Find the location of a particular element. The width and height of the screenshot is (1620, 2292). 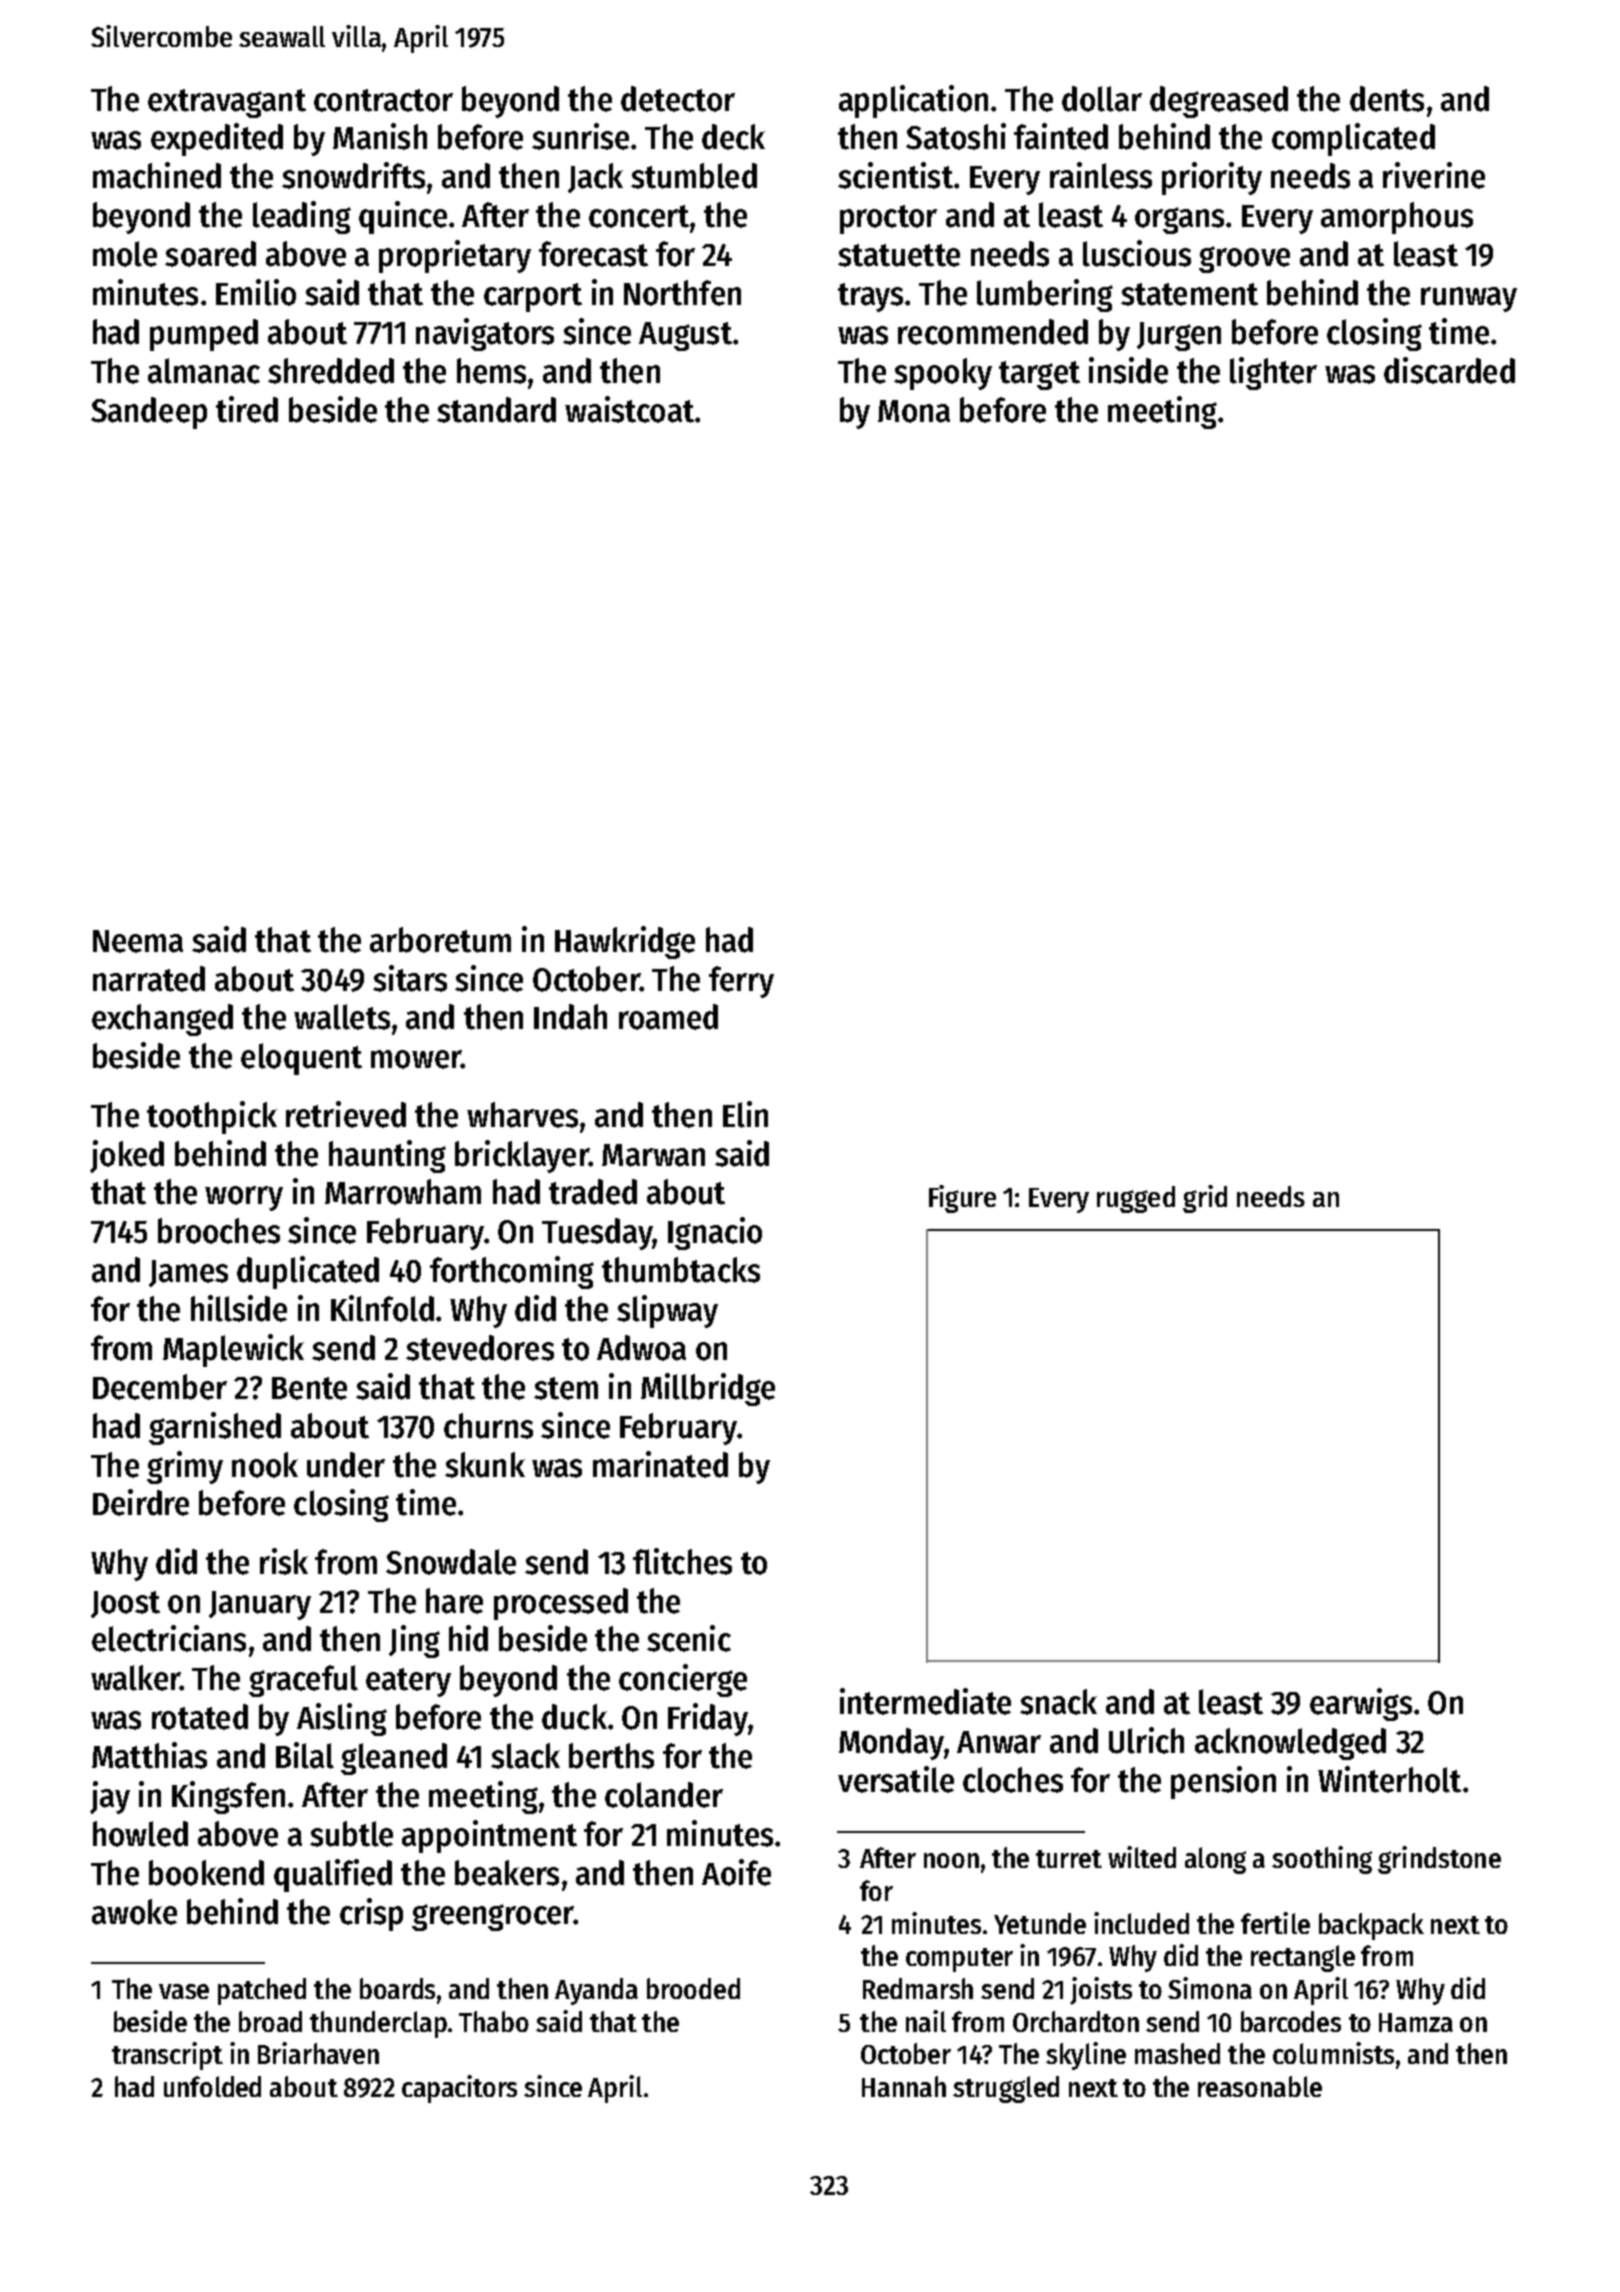

standard is located at coordinates (496, 410).
